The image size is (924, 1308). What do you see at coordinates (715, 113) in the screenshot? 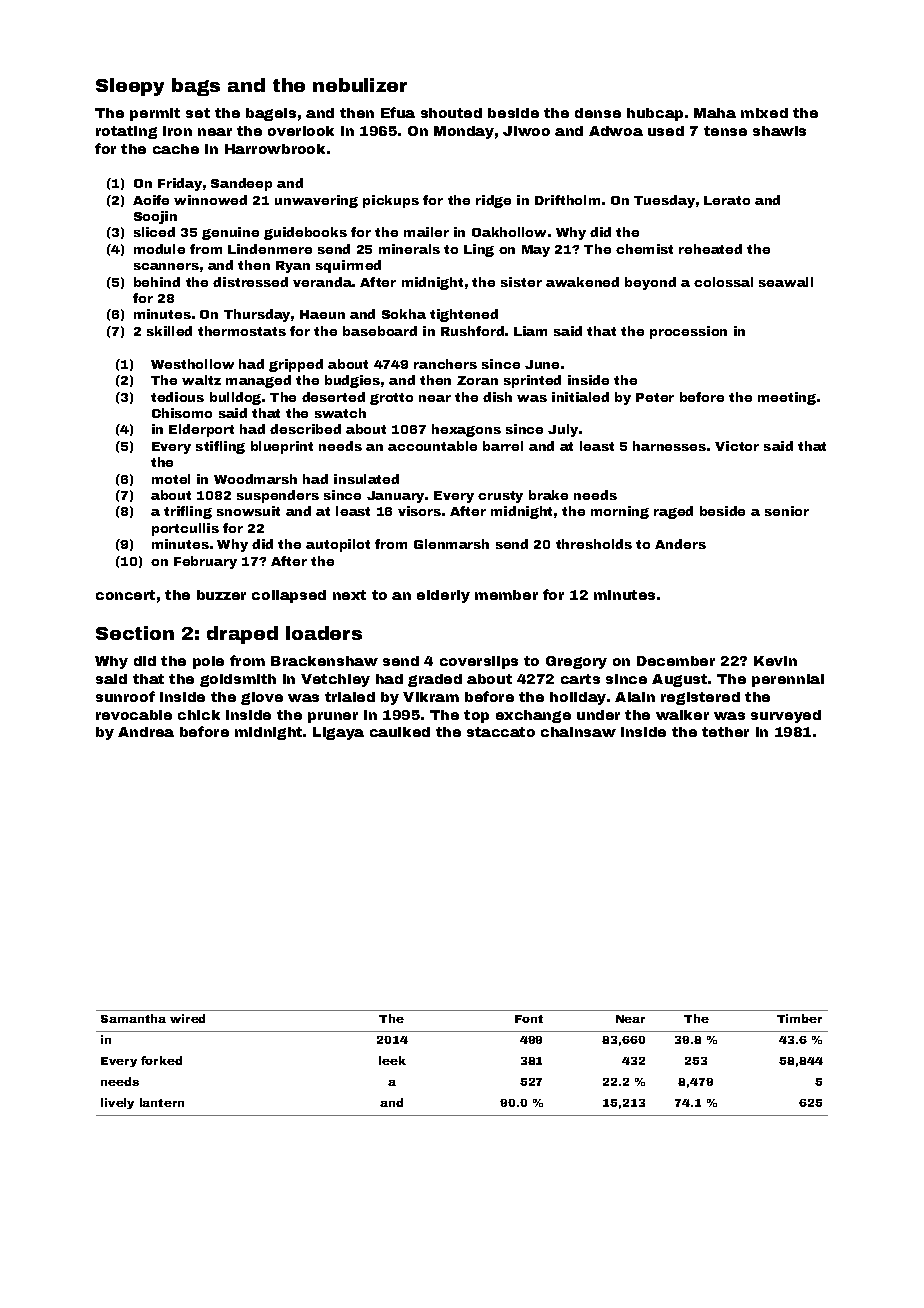
I see `Maha` at bounding box center [715, 113].
